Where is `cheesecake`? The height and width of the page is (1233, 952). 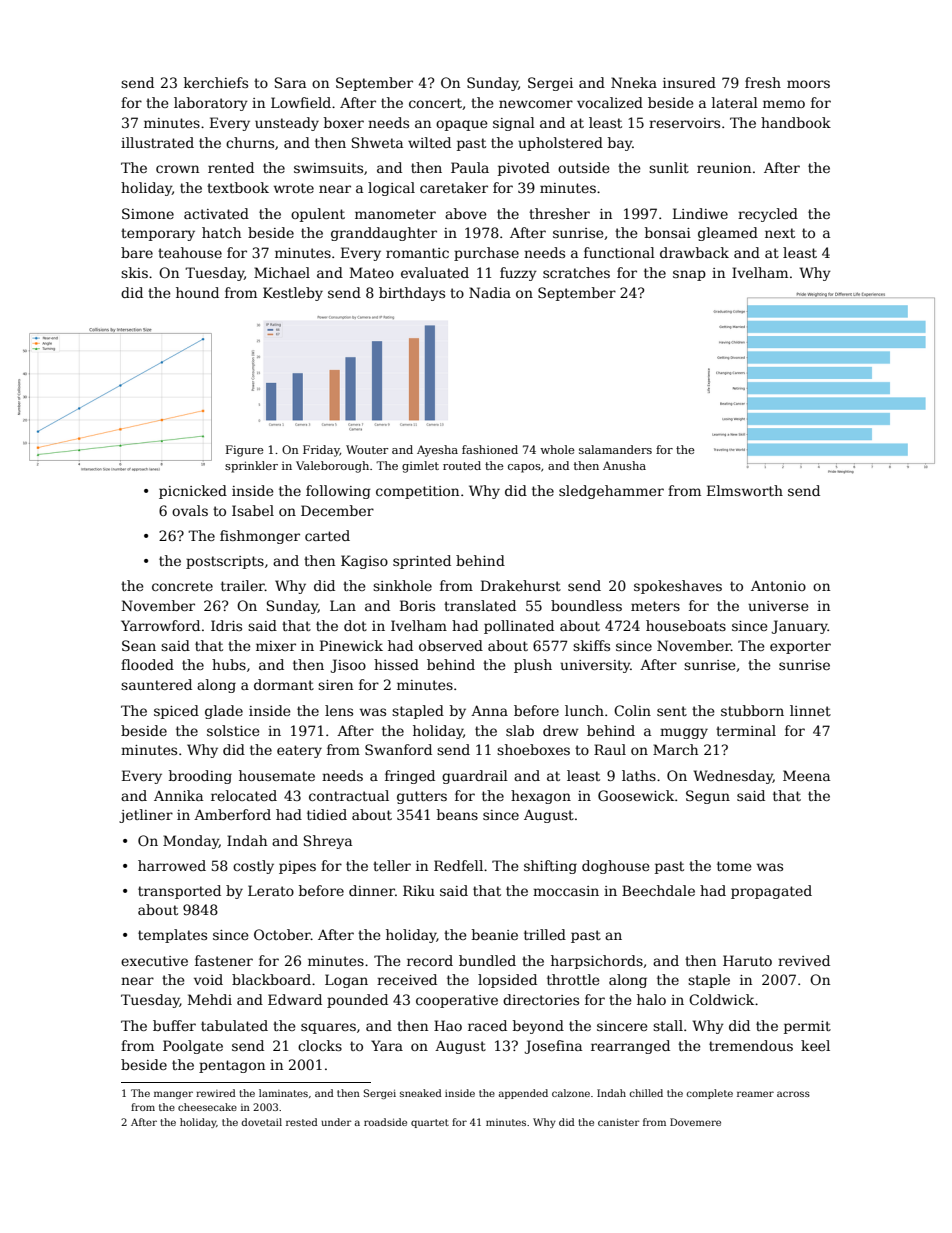
cheesecake is located at coordinates (207, 1107).
